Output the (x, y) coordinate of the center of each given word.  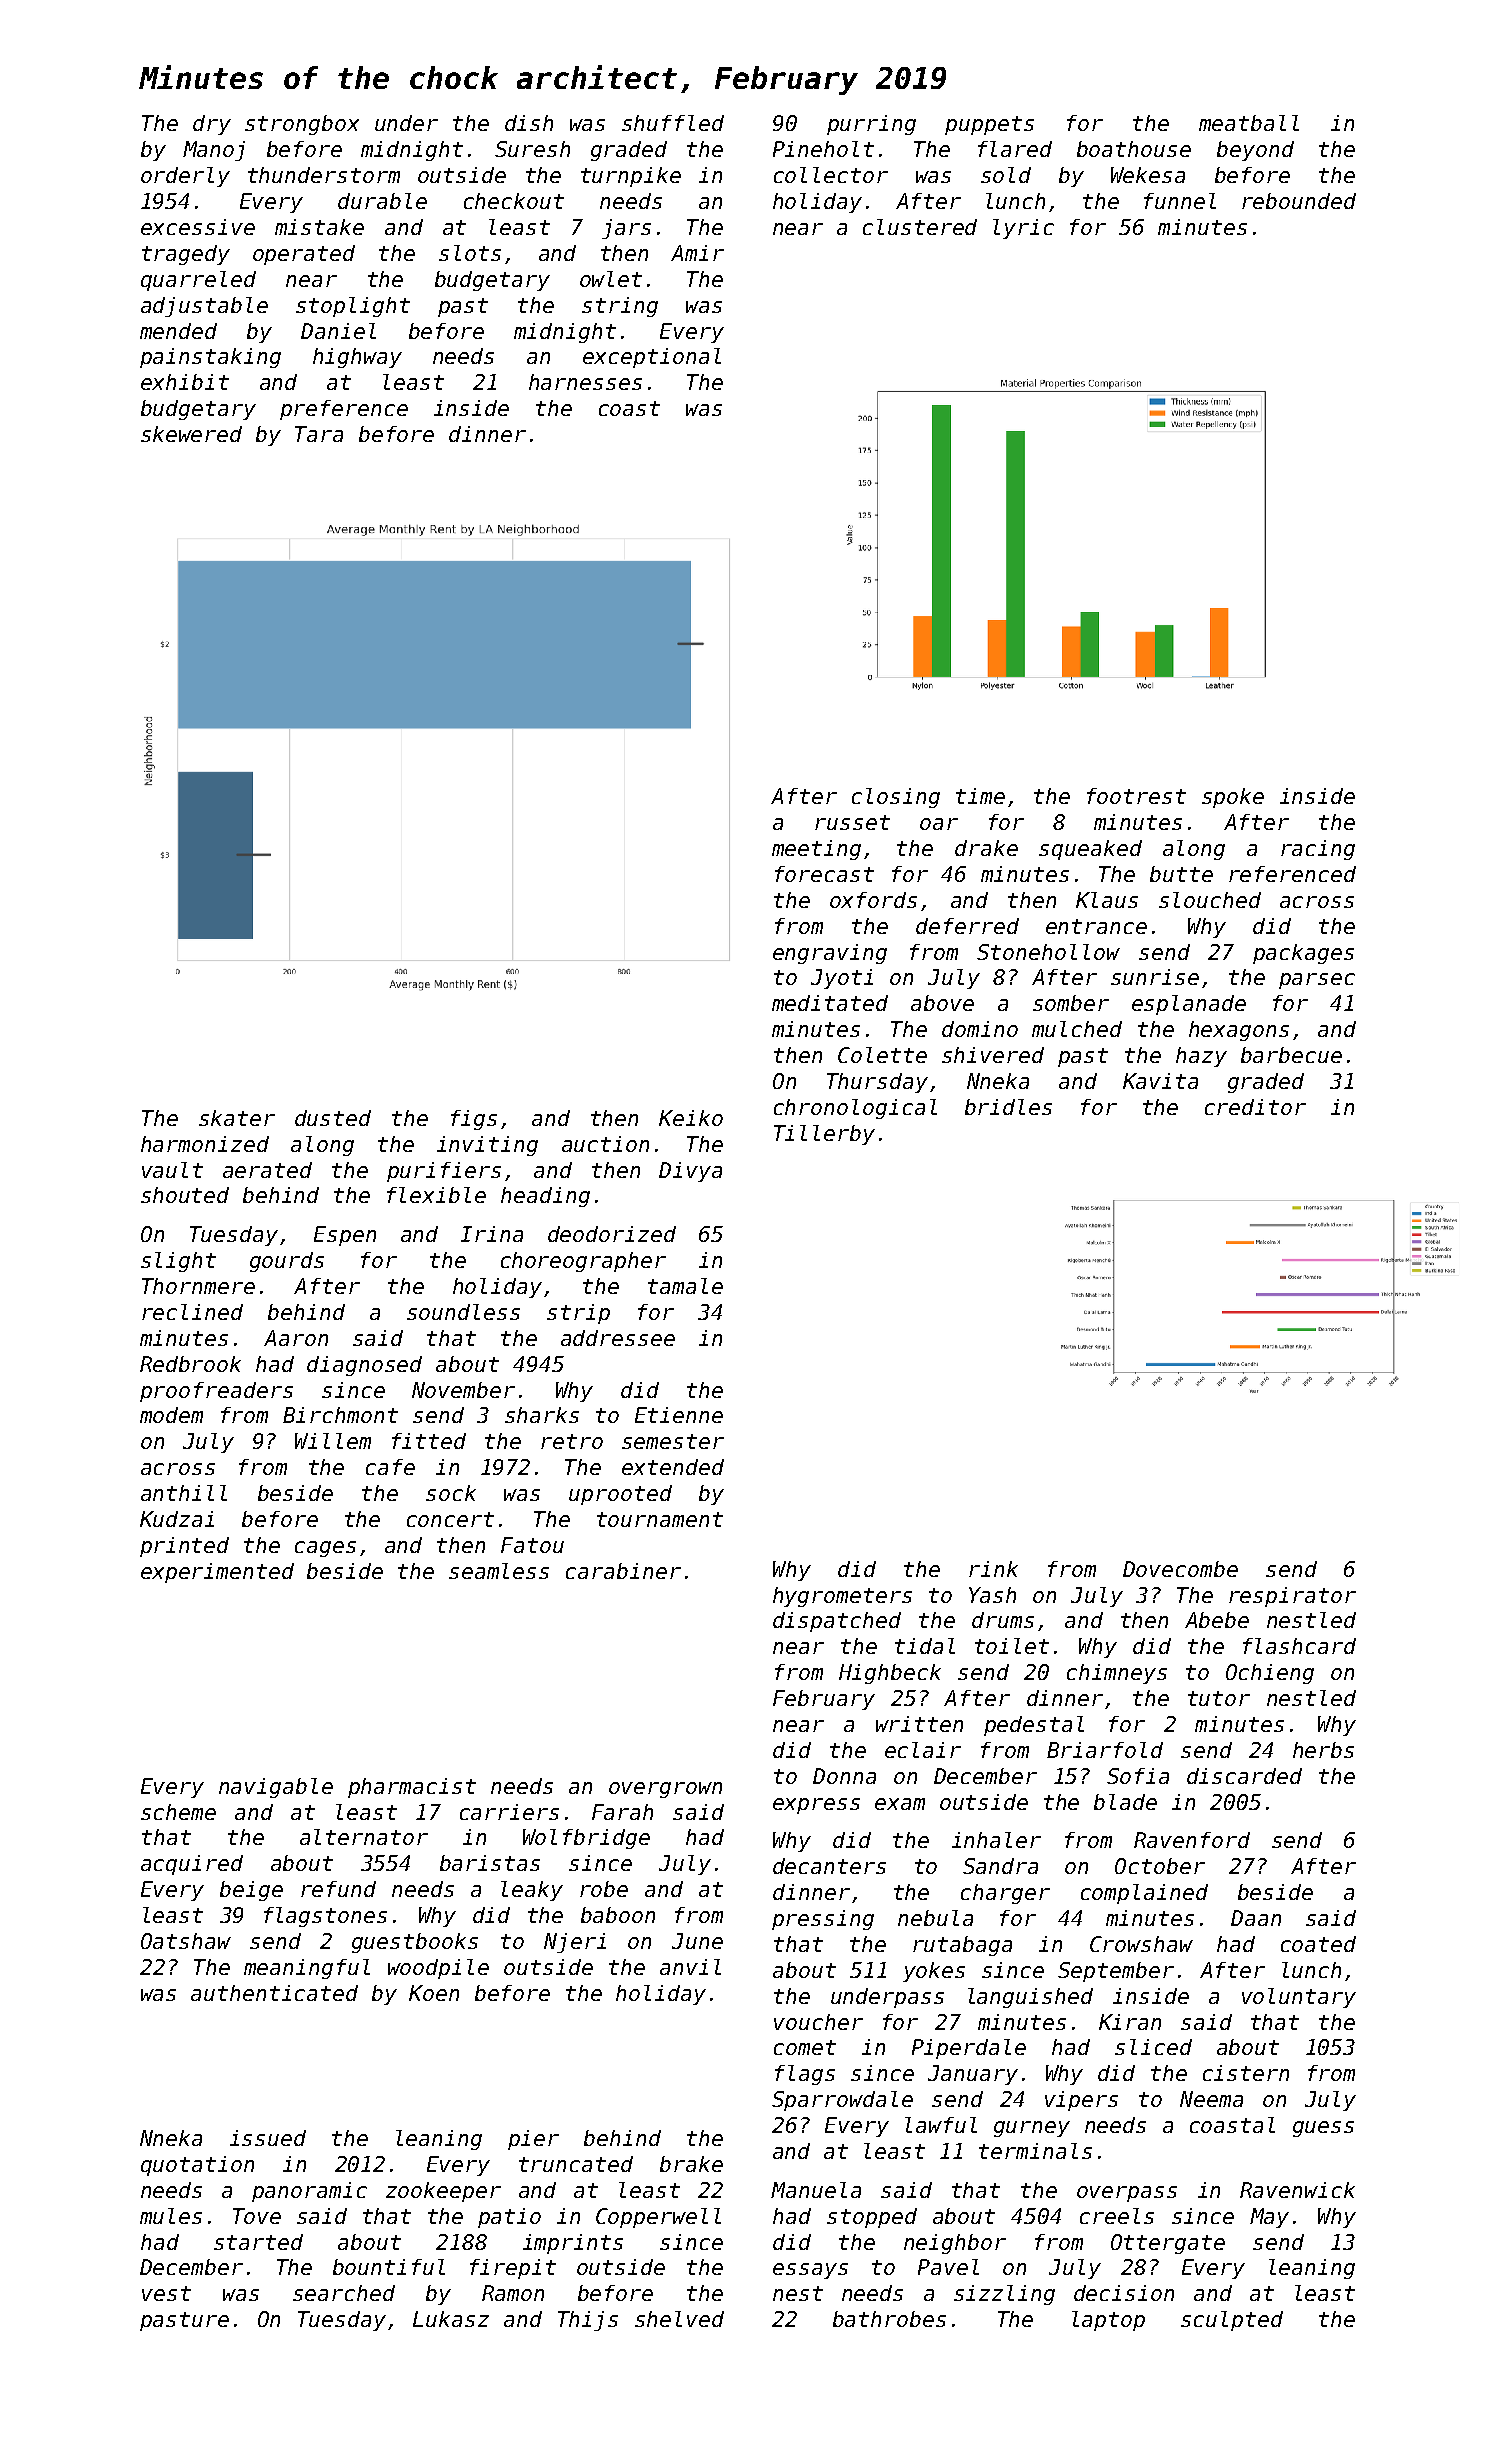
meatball (1249, 123)
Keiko (691, 1118)
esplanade (1189, 1005)
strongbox (302, 125)
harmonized (205, 1144)
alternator (364, 1837)
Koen (434, 1993)
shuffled (673, 123)
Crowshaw (1141, 1944)
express (816, 1806)
